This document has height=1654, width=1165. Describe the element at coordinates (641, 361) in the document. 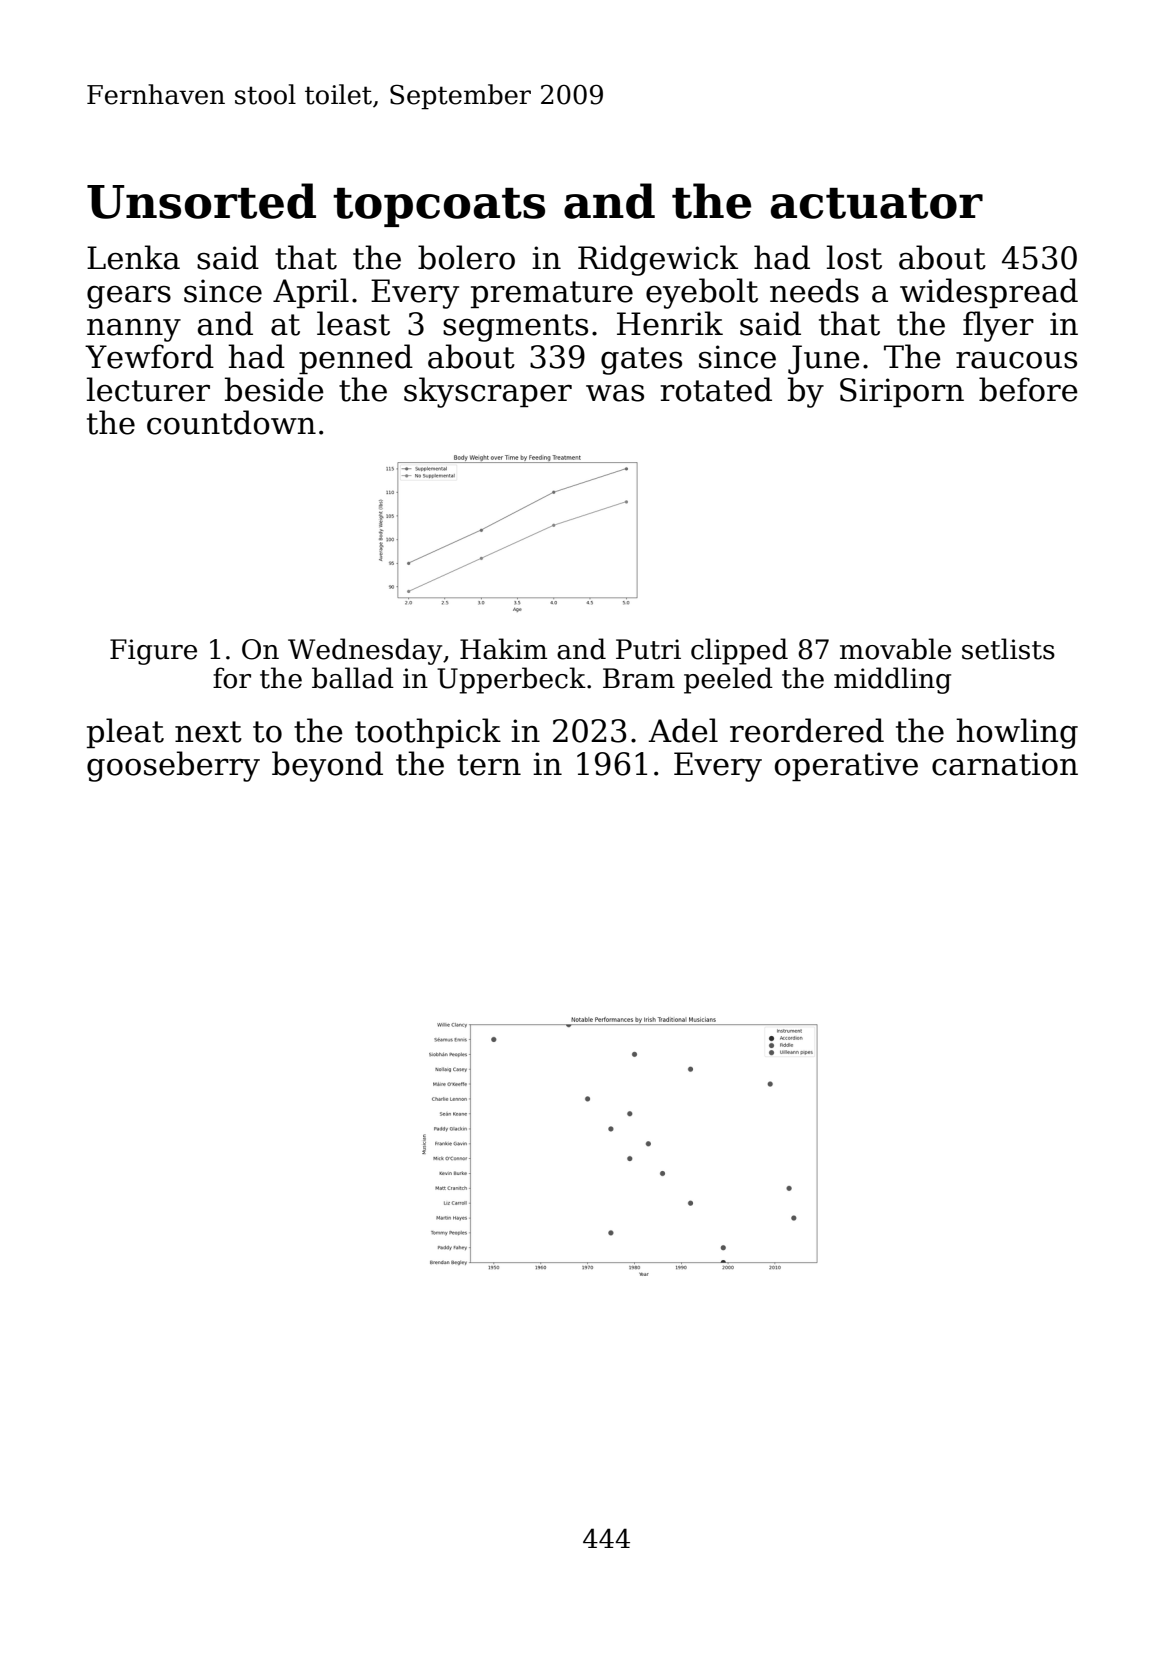

I see `gates` at that location.
